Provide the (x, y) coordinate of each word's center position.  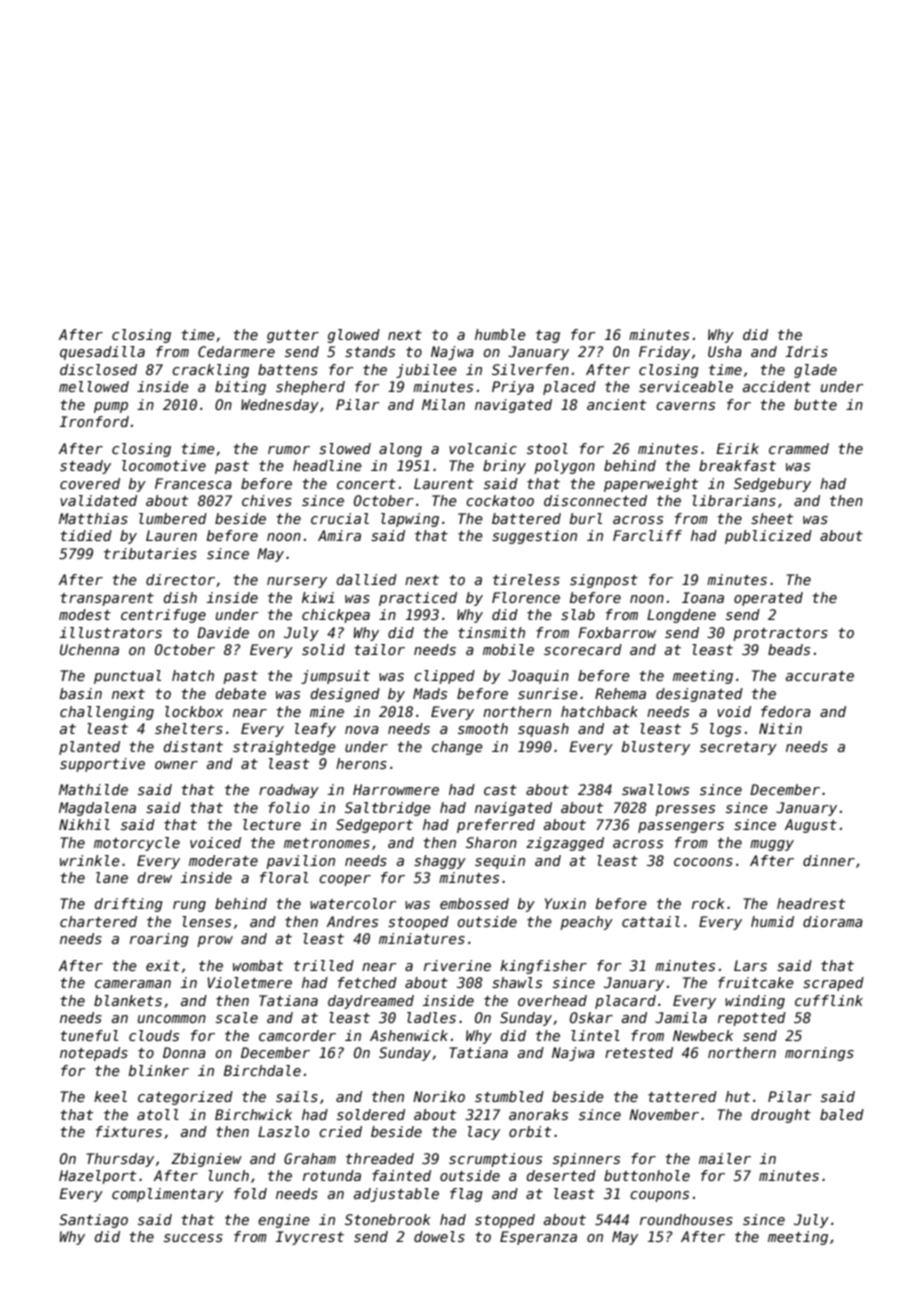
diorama (833, 921)
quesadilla (102, 353)
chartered (98, 921)
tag (548, 336)
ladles (431, 1017)
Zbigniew (206, 1160)
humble (500, 334)
